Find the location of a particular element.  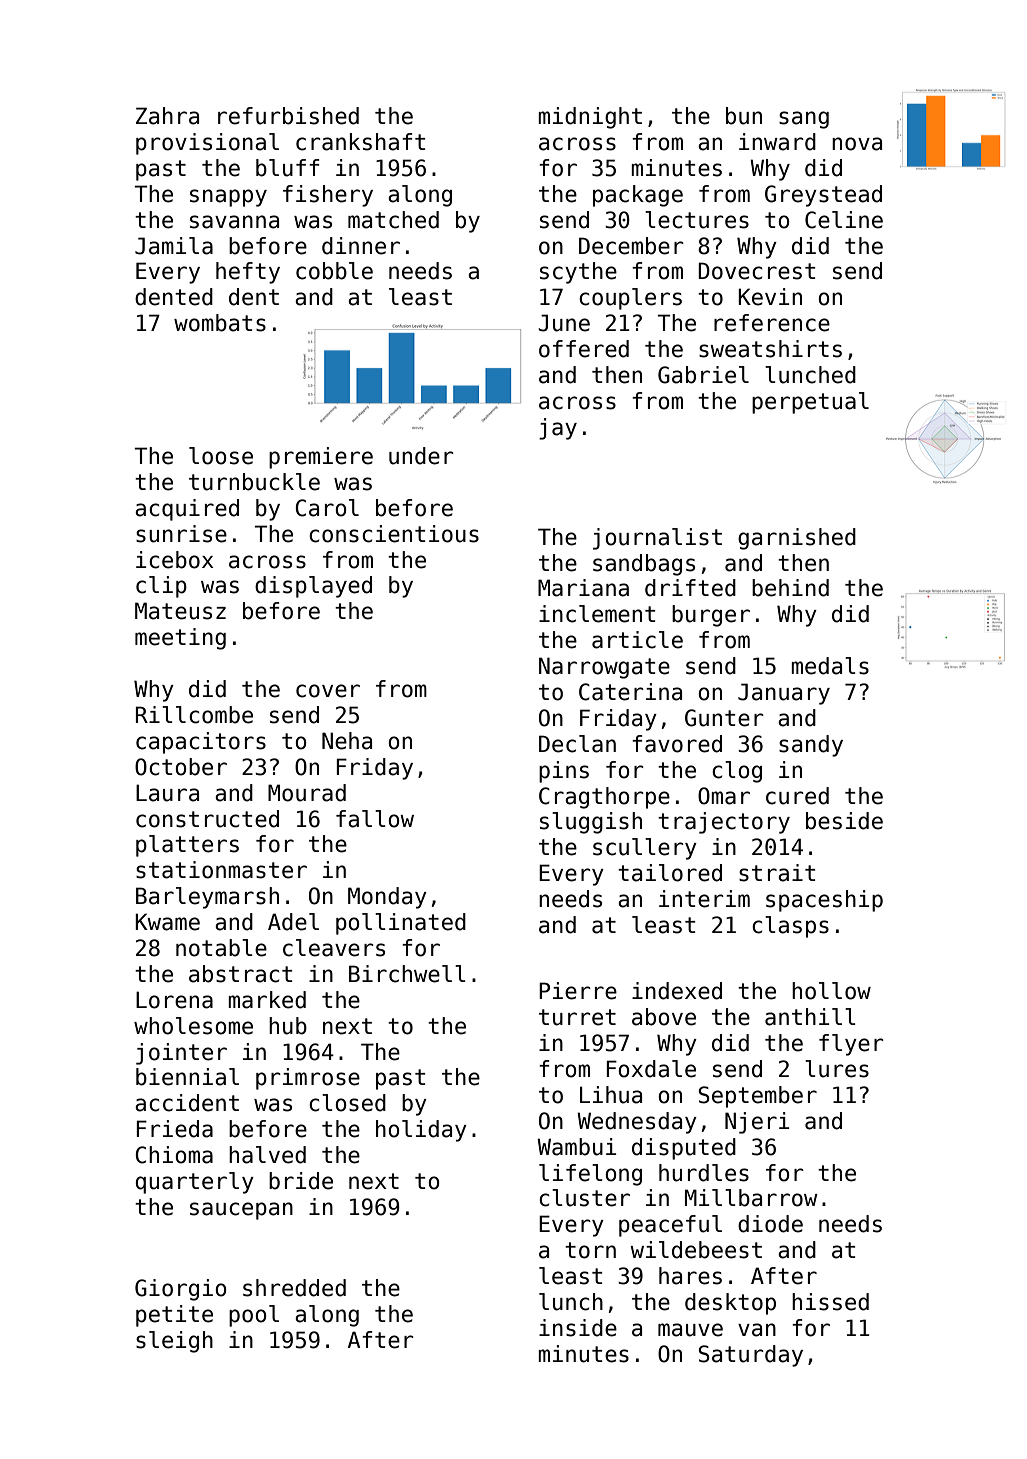

crankshaft is located at coordinates (361, 142).
